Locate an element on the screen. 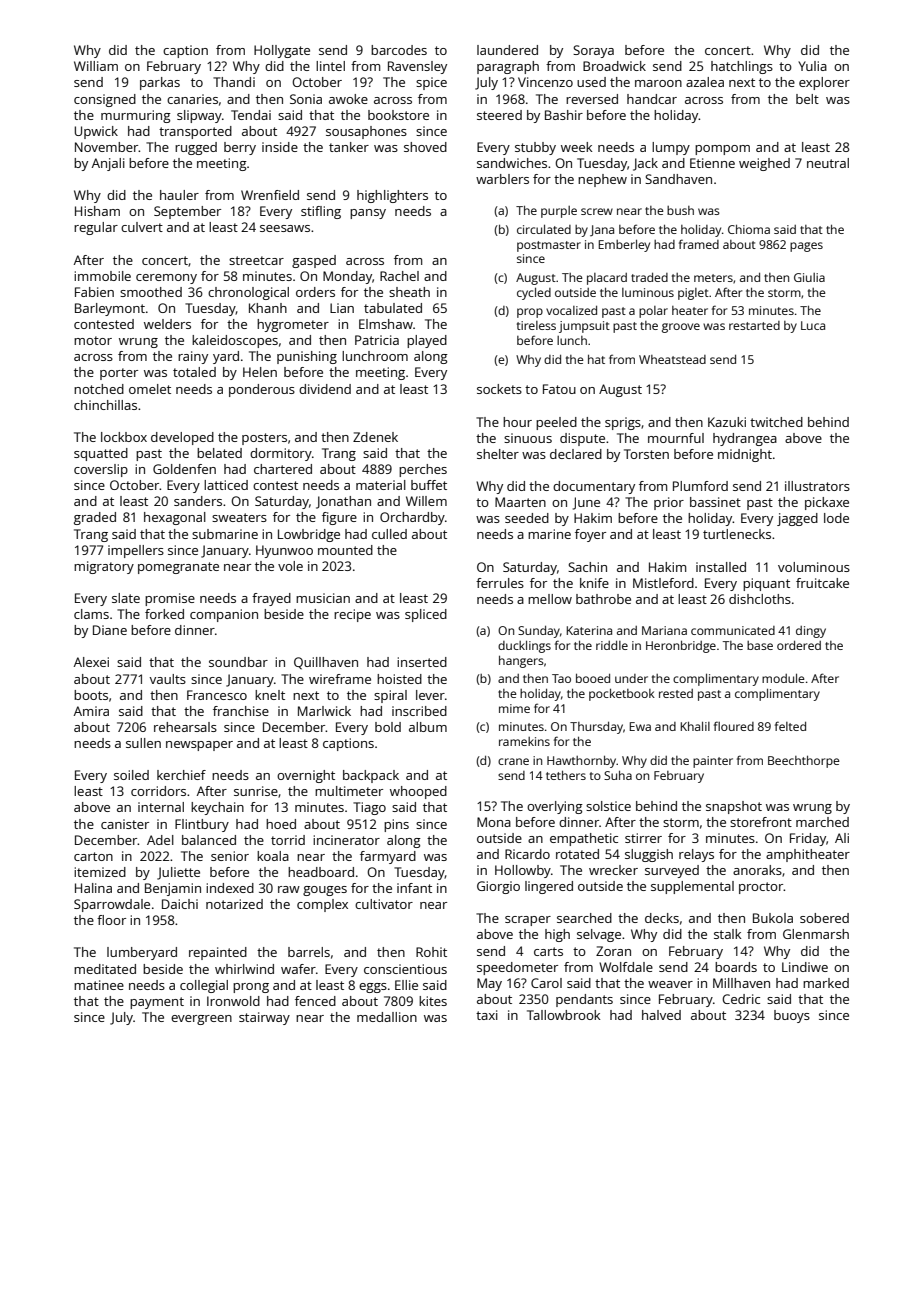 The height and width of the screenshot is (1308, 924). dishcloths is located at coordinates (760, 599).
